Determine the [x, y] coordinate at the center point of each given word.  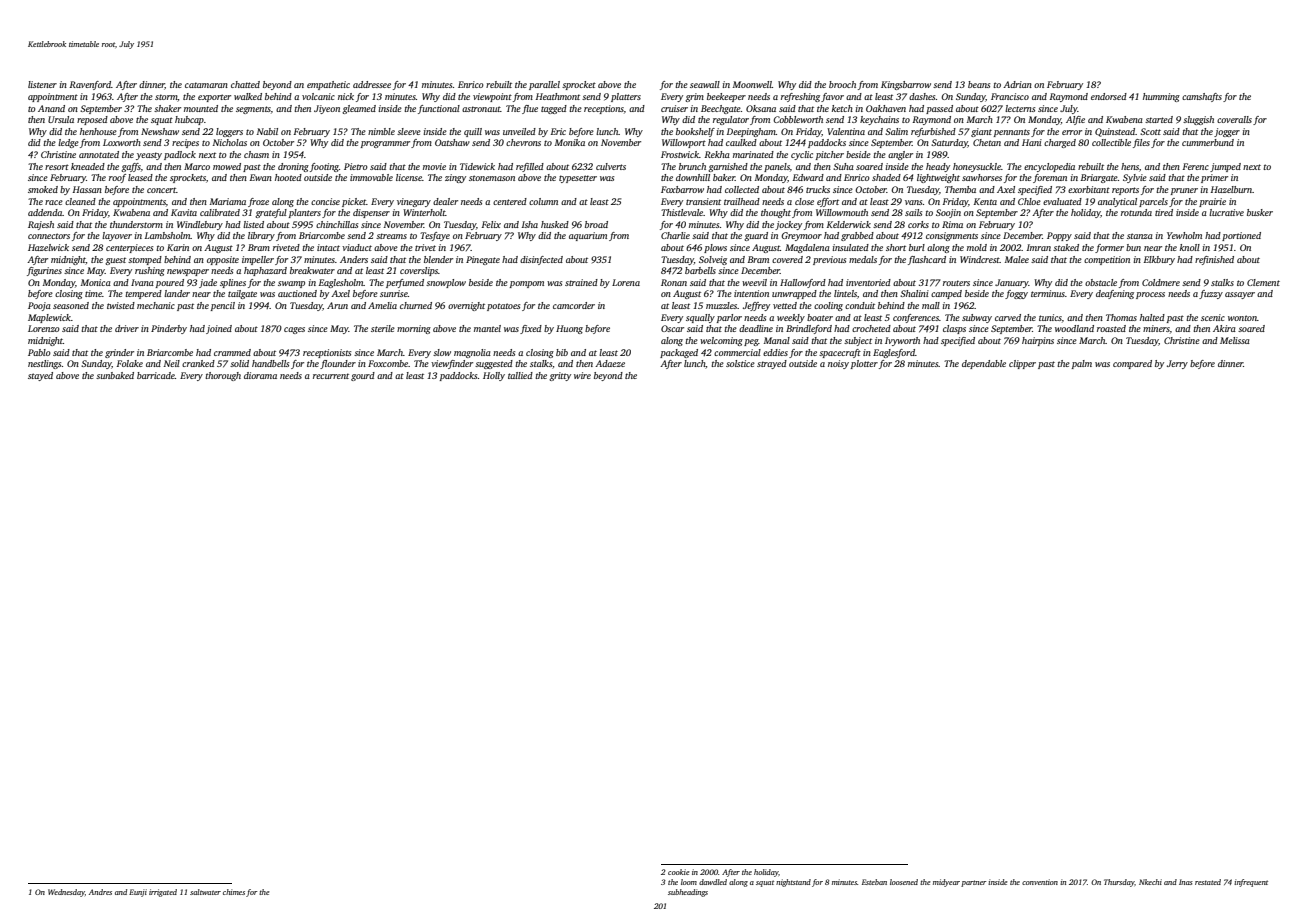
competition [1107, 260]
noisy [838, 364]
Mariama [228, 201]
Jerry [1177, 364]
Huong [569, 329]
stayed [40, 376]
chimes [234, 892]
